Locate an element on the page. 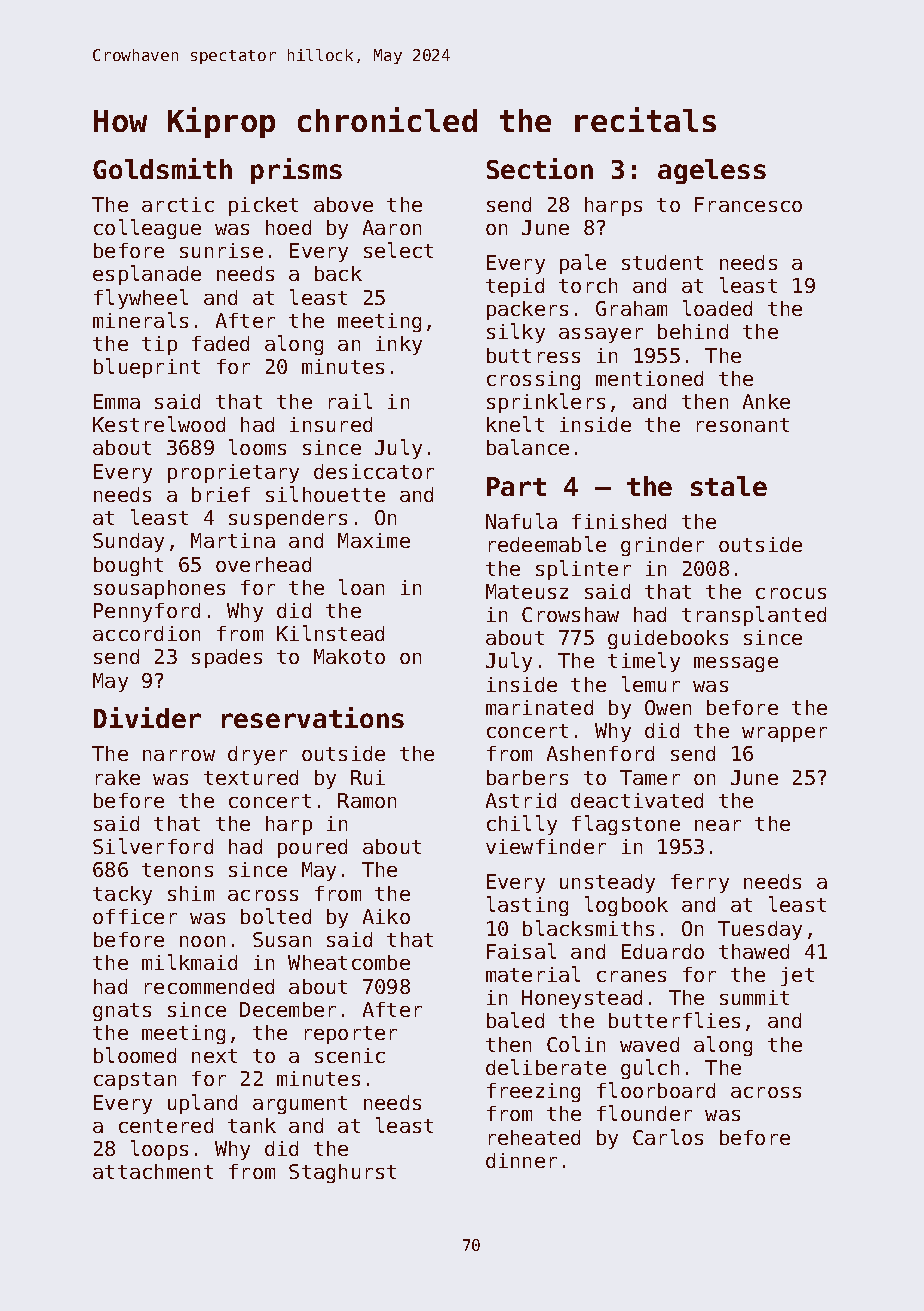  summit is located at coordinates (754, 997).
